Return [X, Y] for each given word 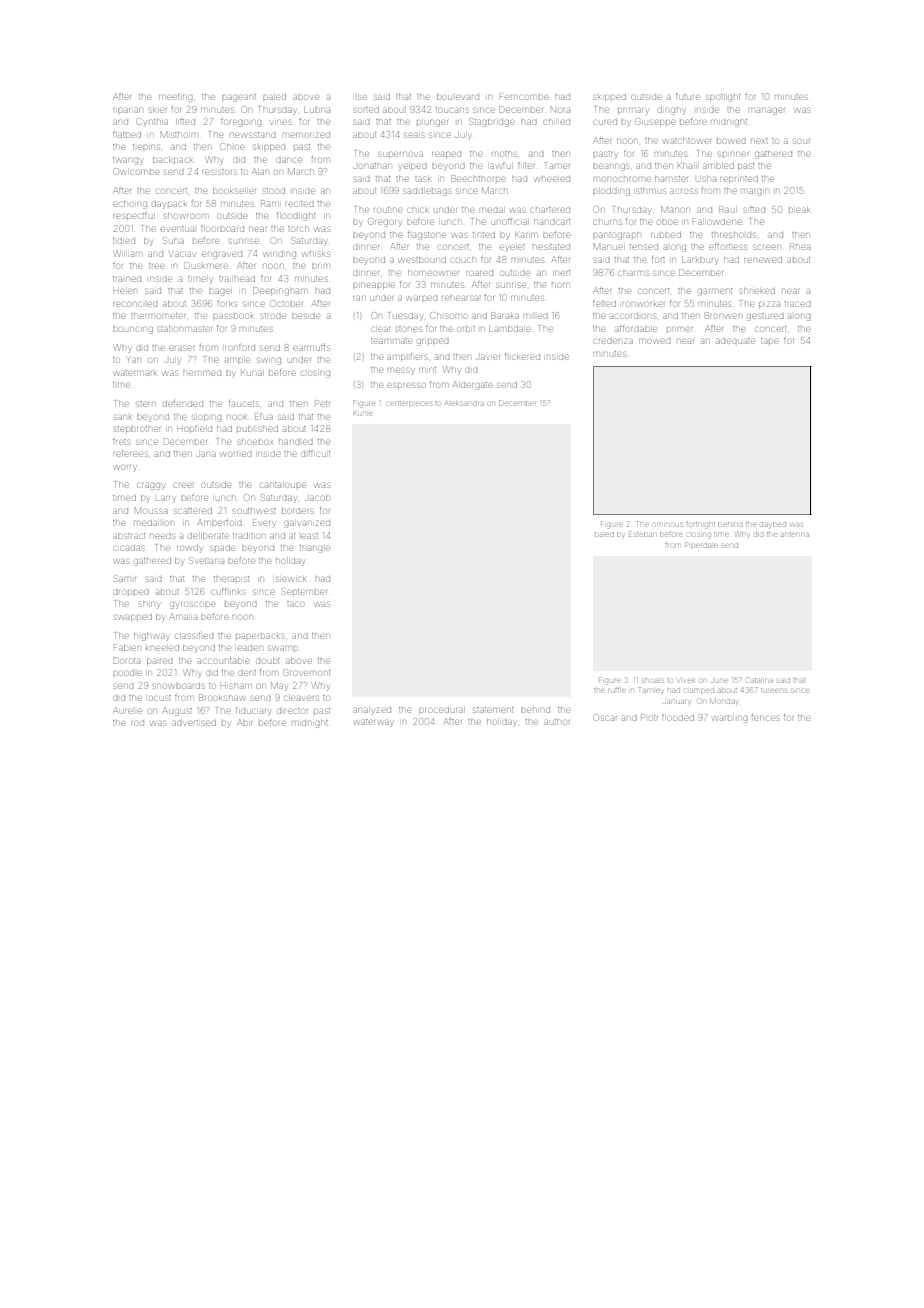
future [688, 97]
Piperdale [701, 545]
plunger [432, 123]
